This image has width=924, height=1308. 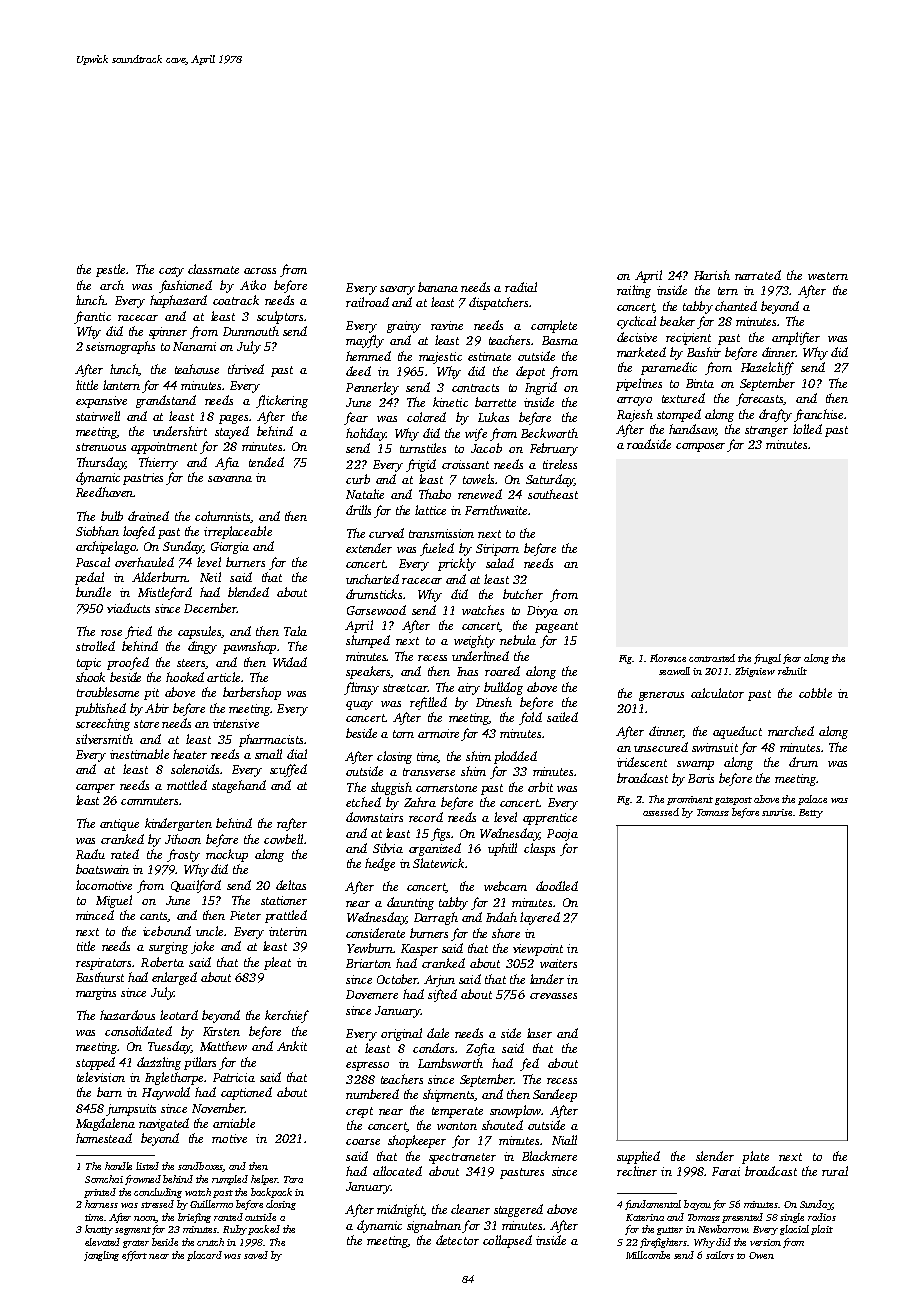 I want to click on sailors, so click(x=720, y=1255).
